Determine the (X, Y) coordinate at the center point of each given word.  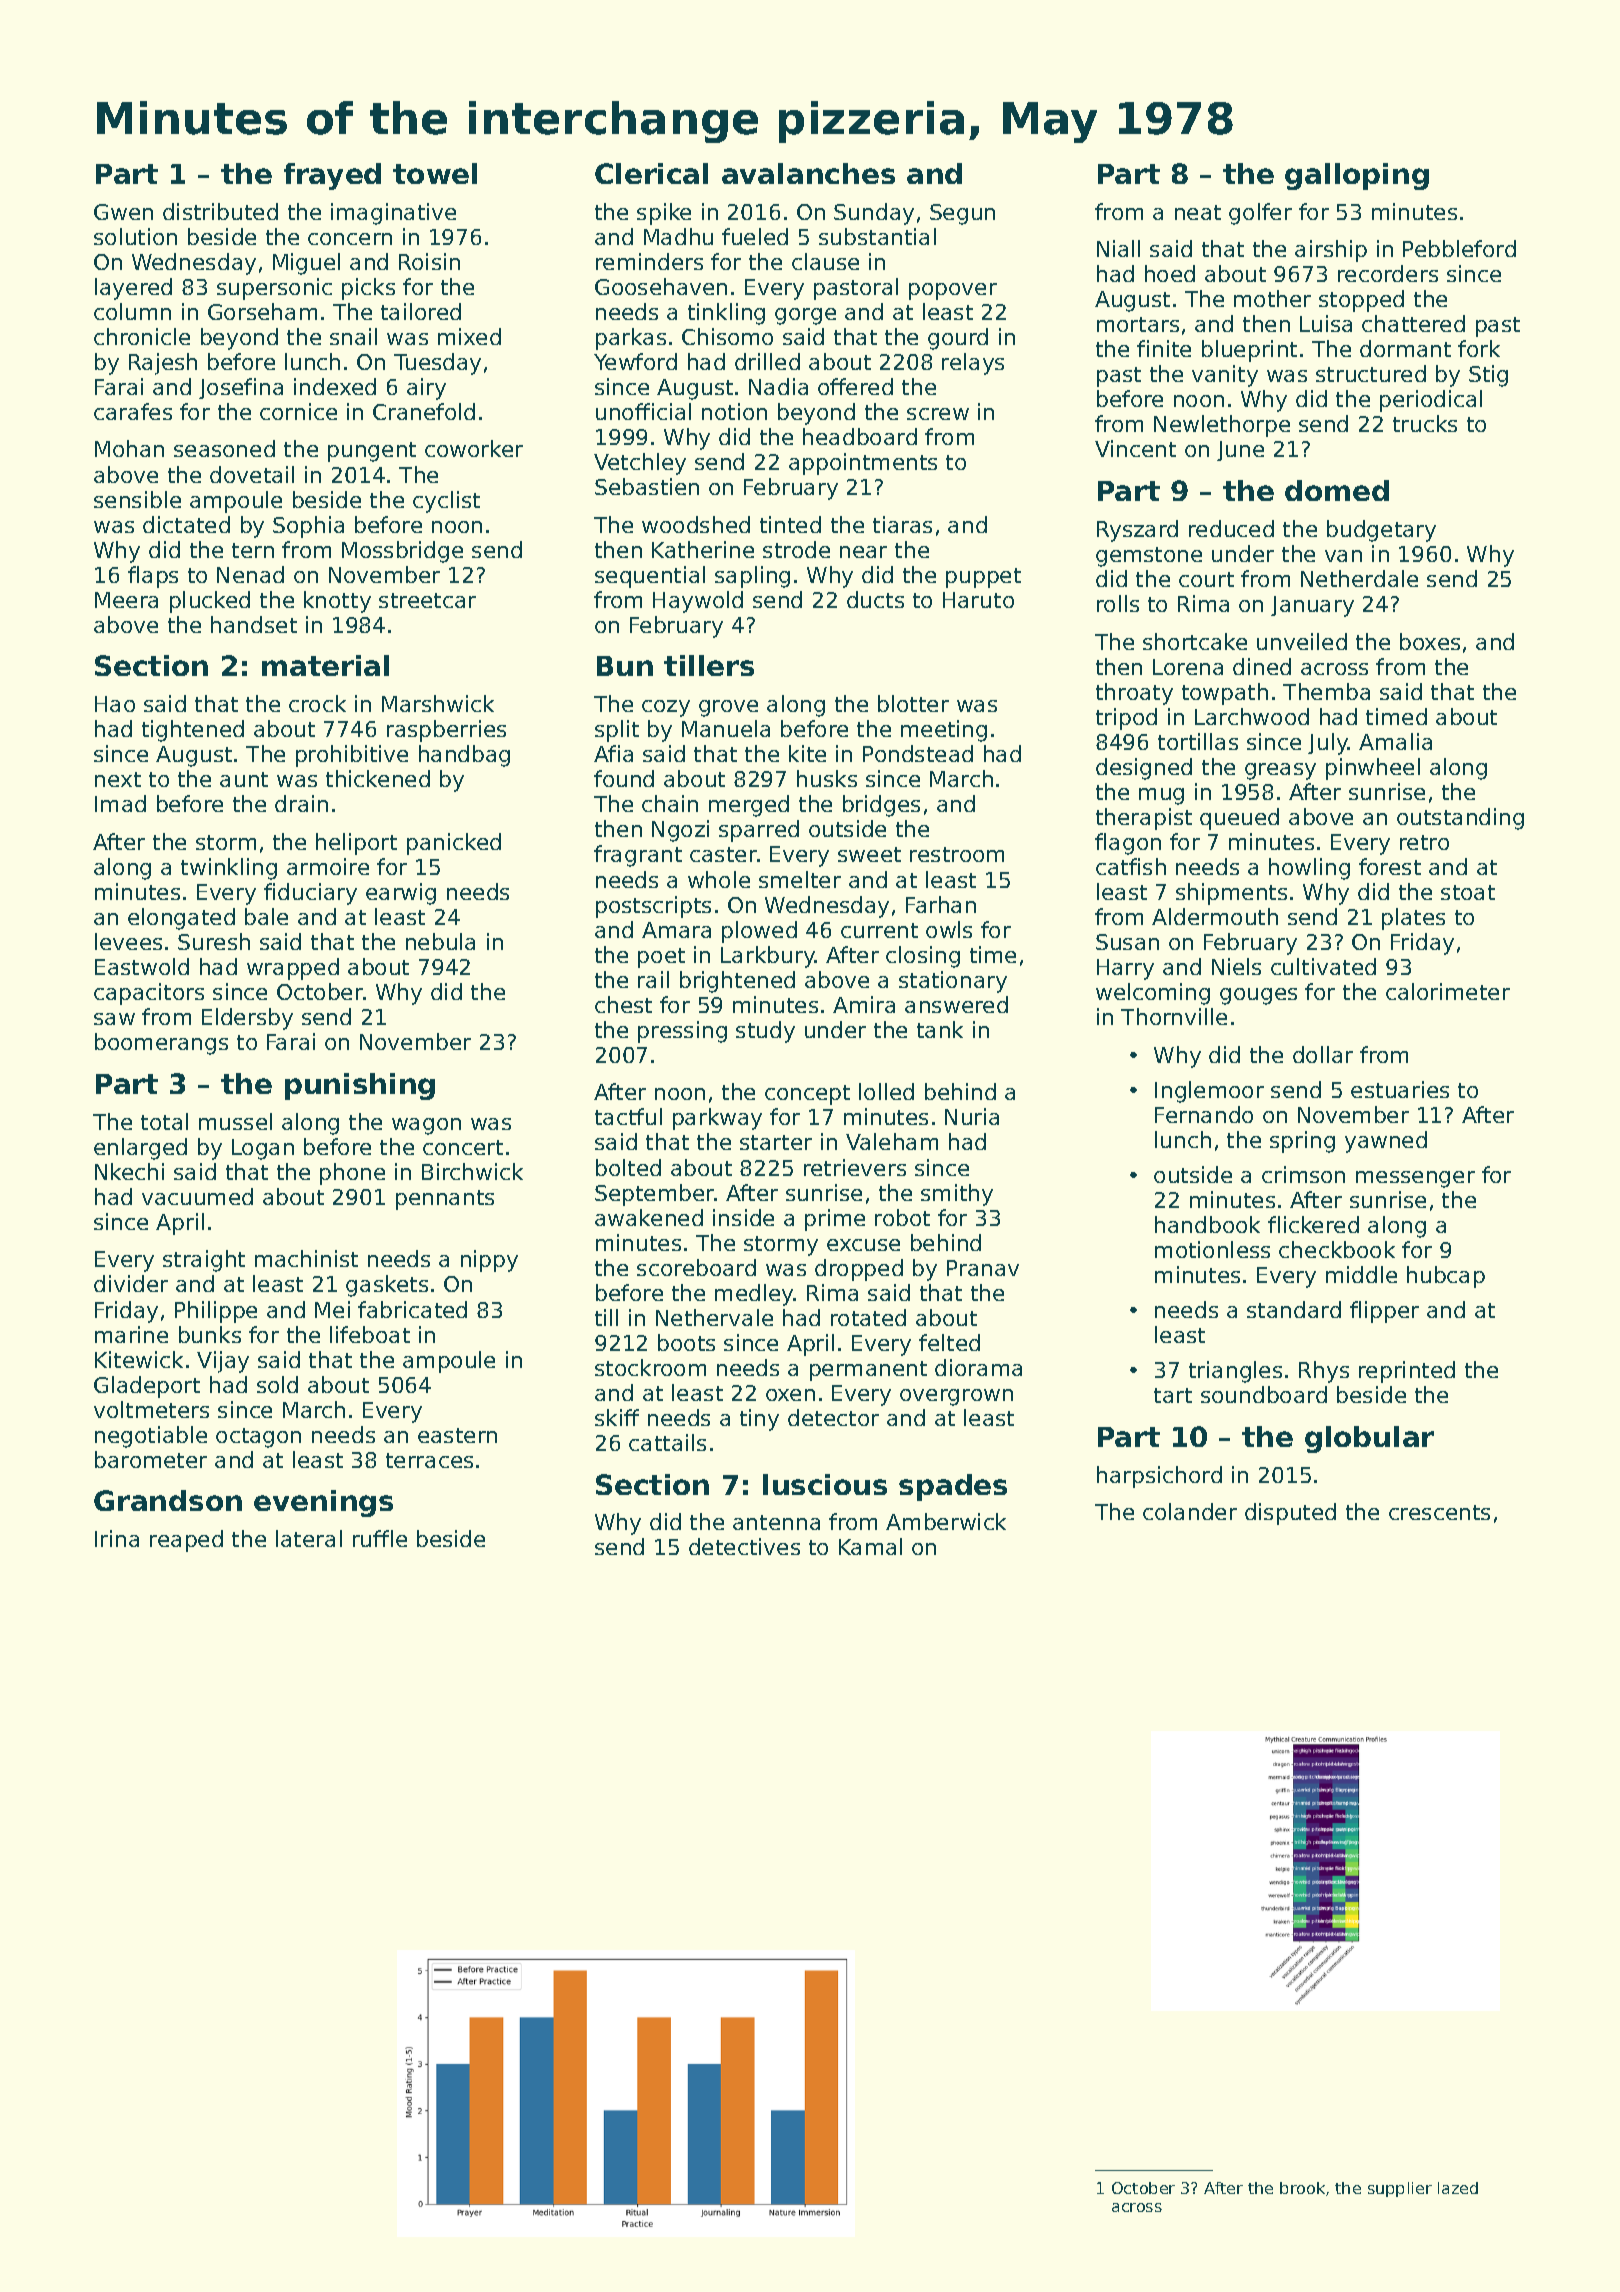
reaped (186, 1541)
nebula (440, 941)
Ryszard (1137, 531)
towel (435, 173)
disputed (1290, 1514)
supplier (1400, 2189)
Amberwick (946, 1521)
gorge (805, 316)
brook (1302, 2188)
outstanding (1460, 819)
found (624, 778)
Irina (117, 1538)
